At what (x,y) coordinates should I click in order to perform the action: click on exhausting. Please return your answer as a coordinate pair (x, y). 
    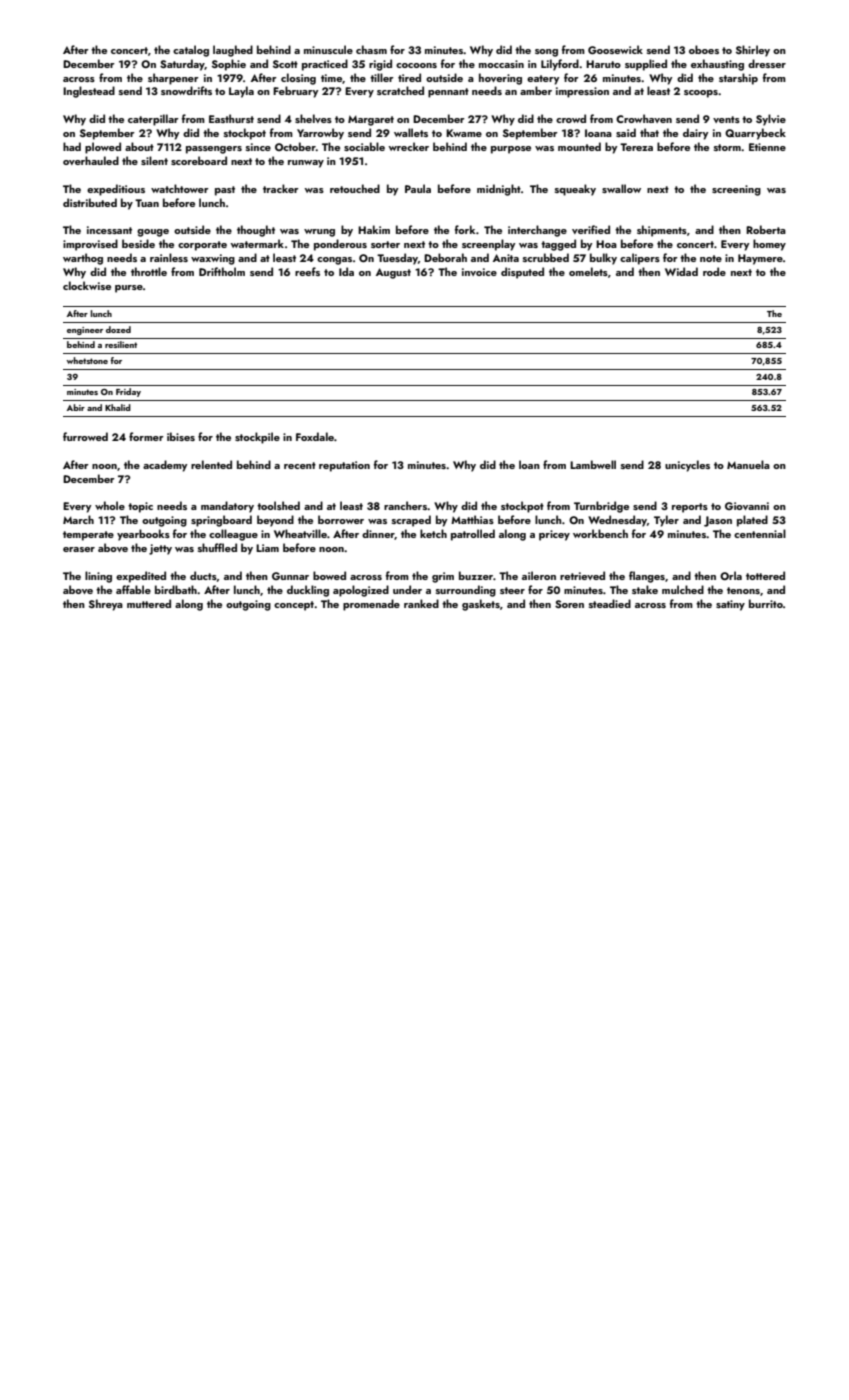
    Looking at the image, I should click on (717, 65).
